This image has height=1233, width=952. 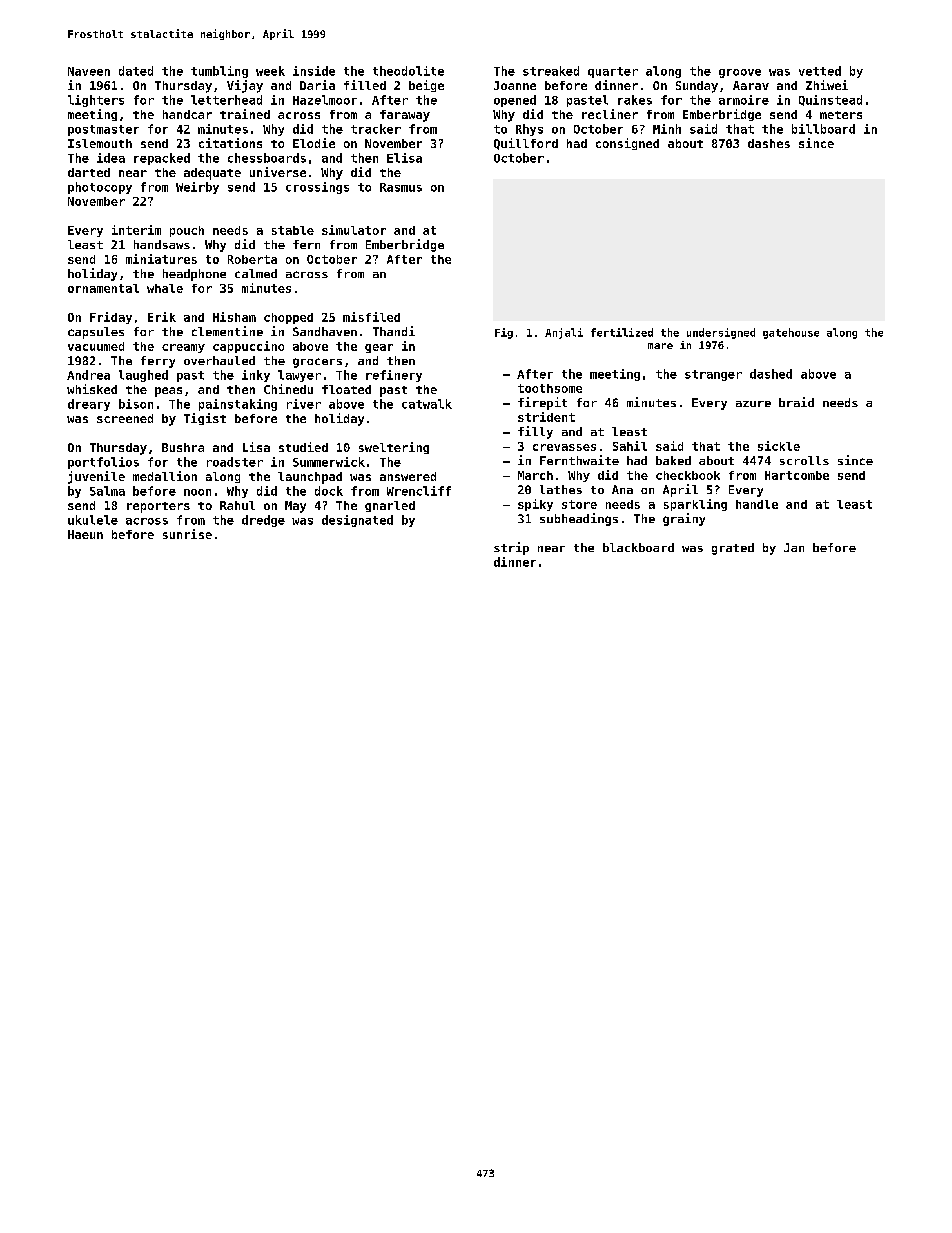 What do you see at coordinates (551, 71) in the image?
I see `streaked` at bounding box center [551, 71].
